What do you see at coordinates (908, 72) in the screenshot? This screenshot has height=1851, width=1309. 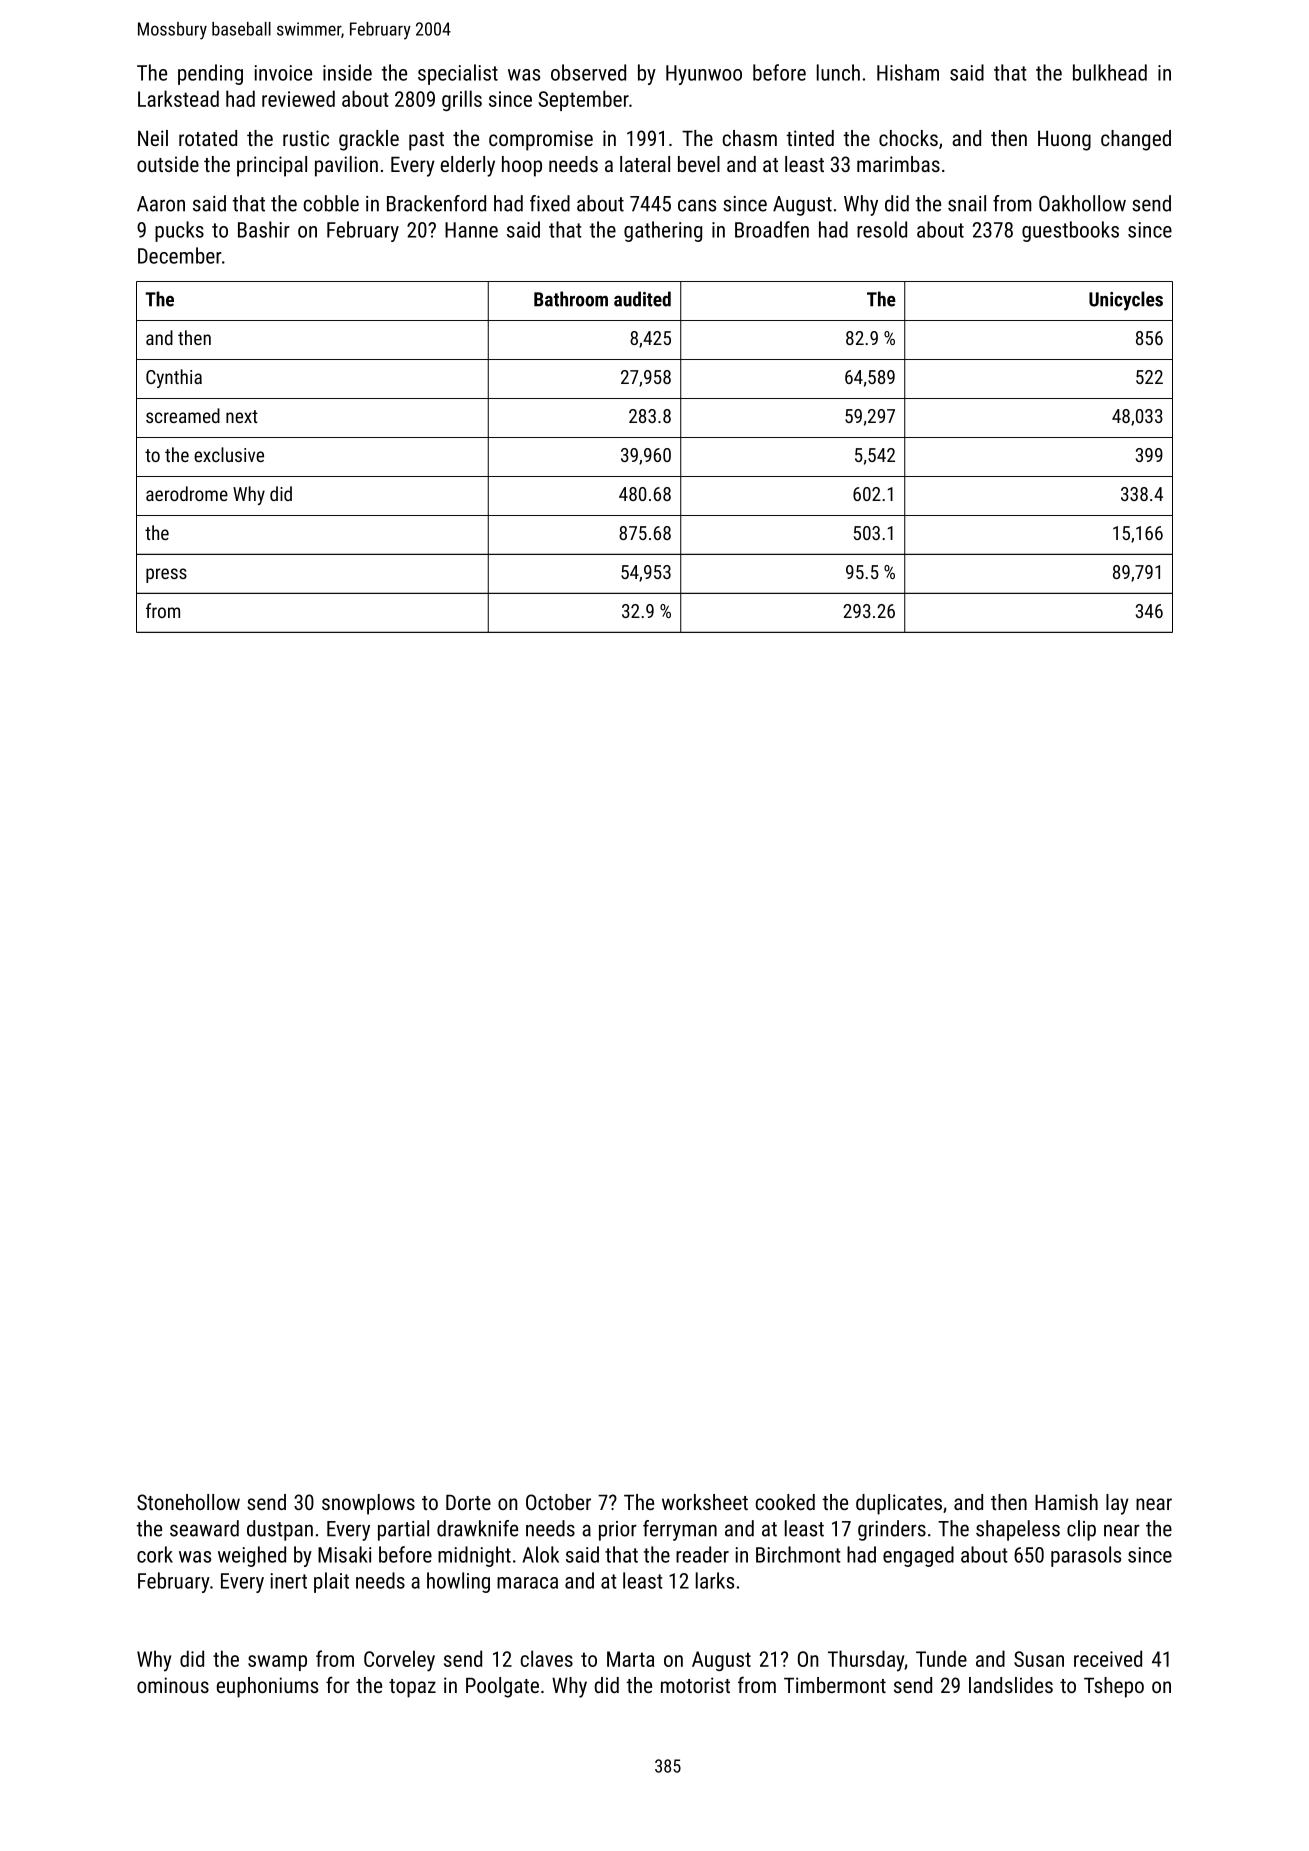 I see `Hisham` at bounding box center [908, 72].
